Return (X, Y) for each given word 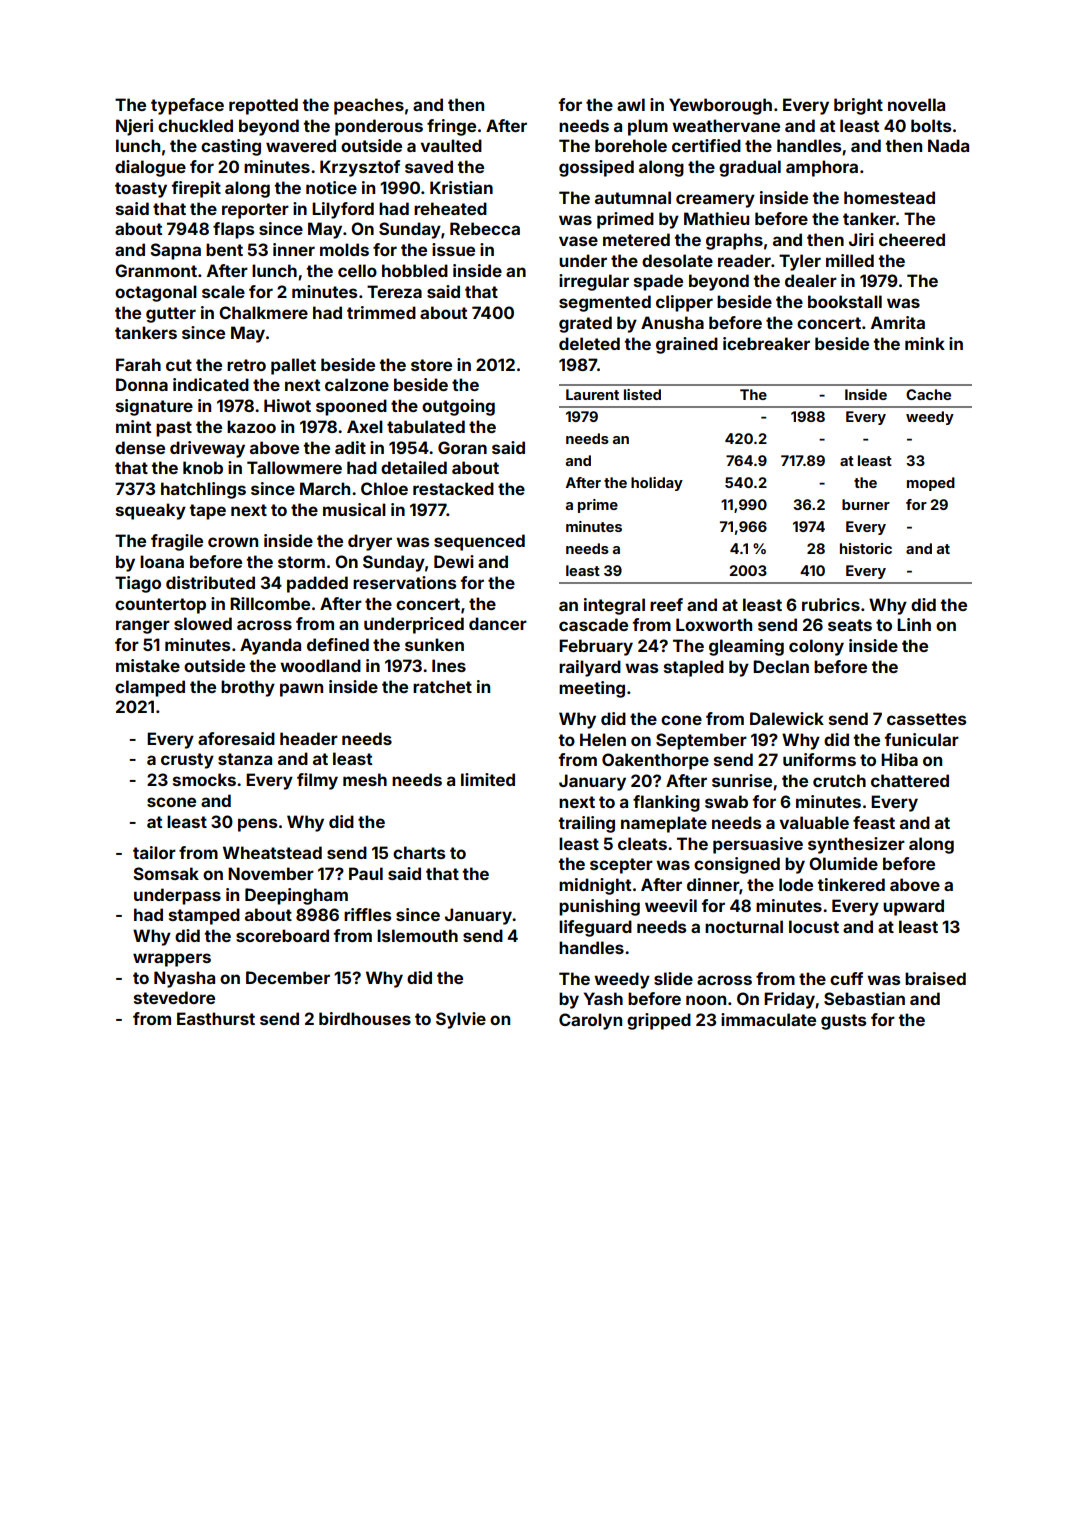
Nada (948, 145)
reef (666, 604)
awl (631, 104)
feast (874, 822)
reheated (450, 208)
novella (916, 104)
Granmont (156, 270)
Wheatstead (272, 852)
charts (419, 852)
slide (673, 978)
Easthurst (216, 1018)
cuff (846, 978)
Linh (914, 624)
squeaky (151, 511)
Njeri (134, 127)
